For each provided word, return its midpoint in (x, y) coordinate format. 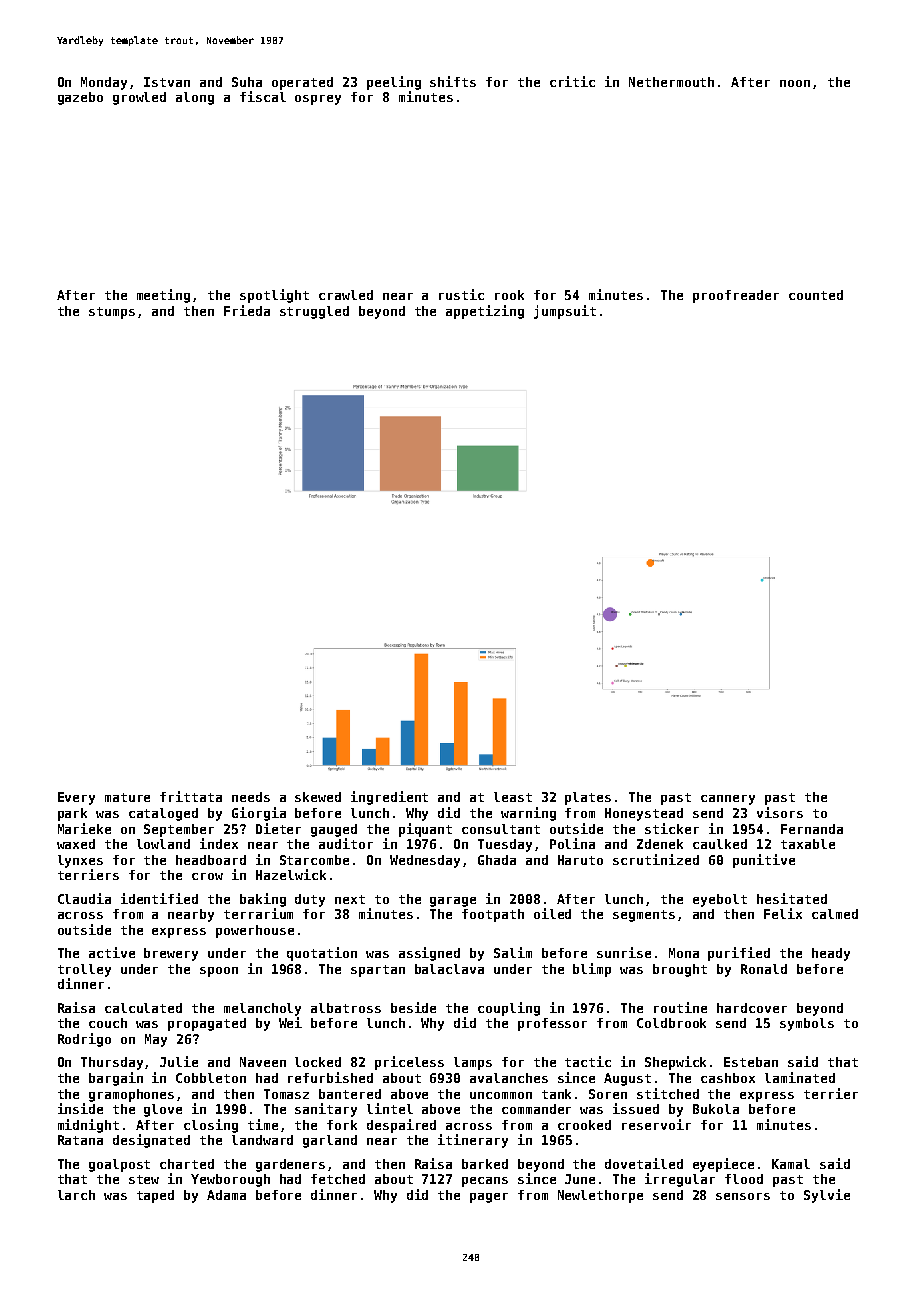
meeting (163, 296)
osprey (318, 100)
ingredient (389, 798)
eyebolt (720, 900)
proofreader (736, 296)
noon (795, 83)
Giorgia (259, 814)
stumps (112, 313)
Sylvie (827, 1196)
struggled (314, 312)
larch (76, 1195)
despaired (401, 1126)
